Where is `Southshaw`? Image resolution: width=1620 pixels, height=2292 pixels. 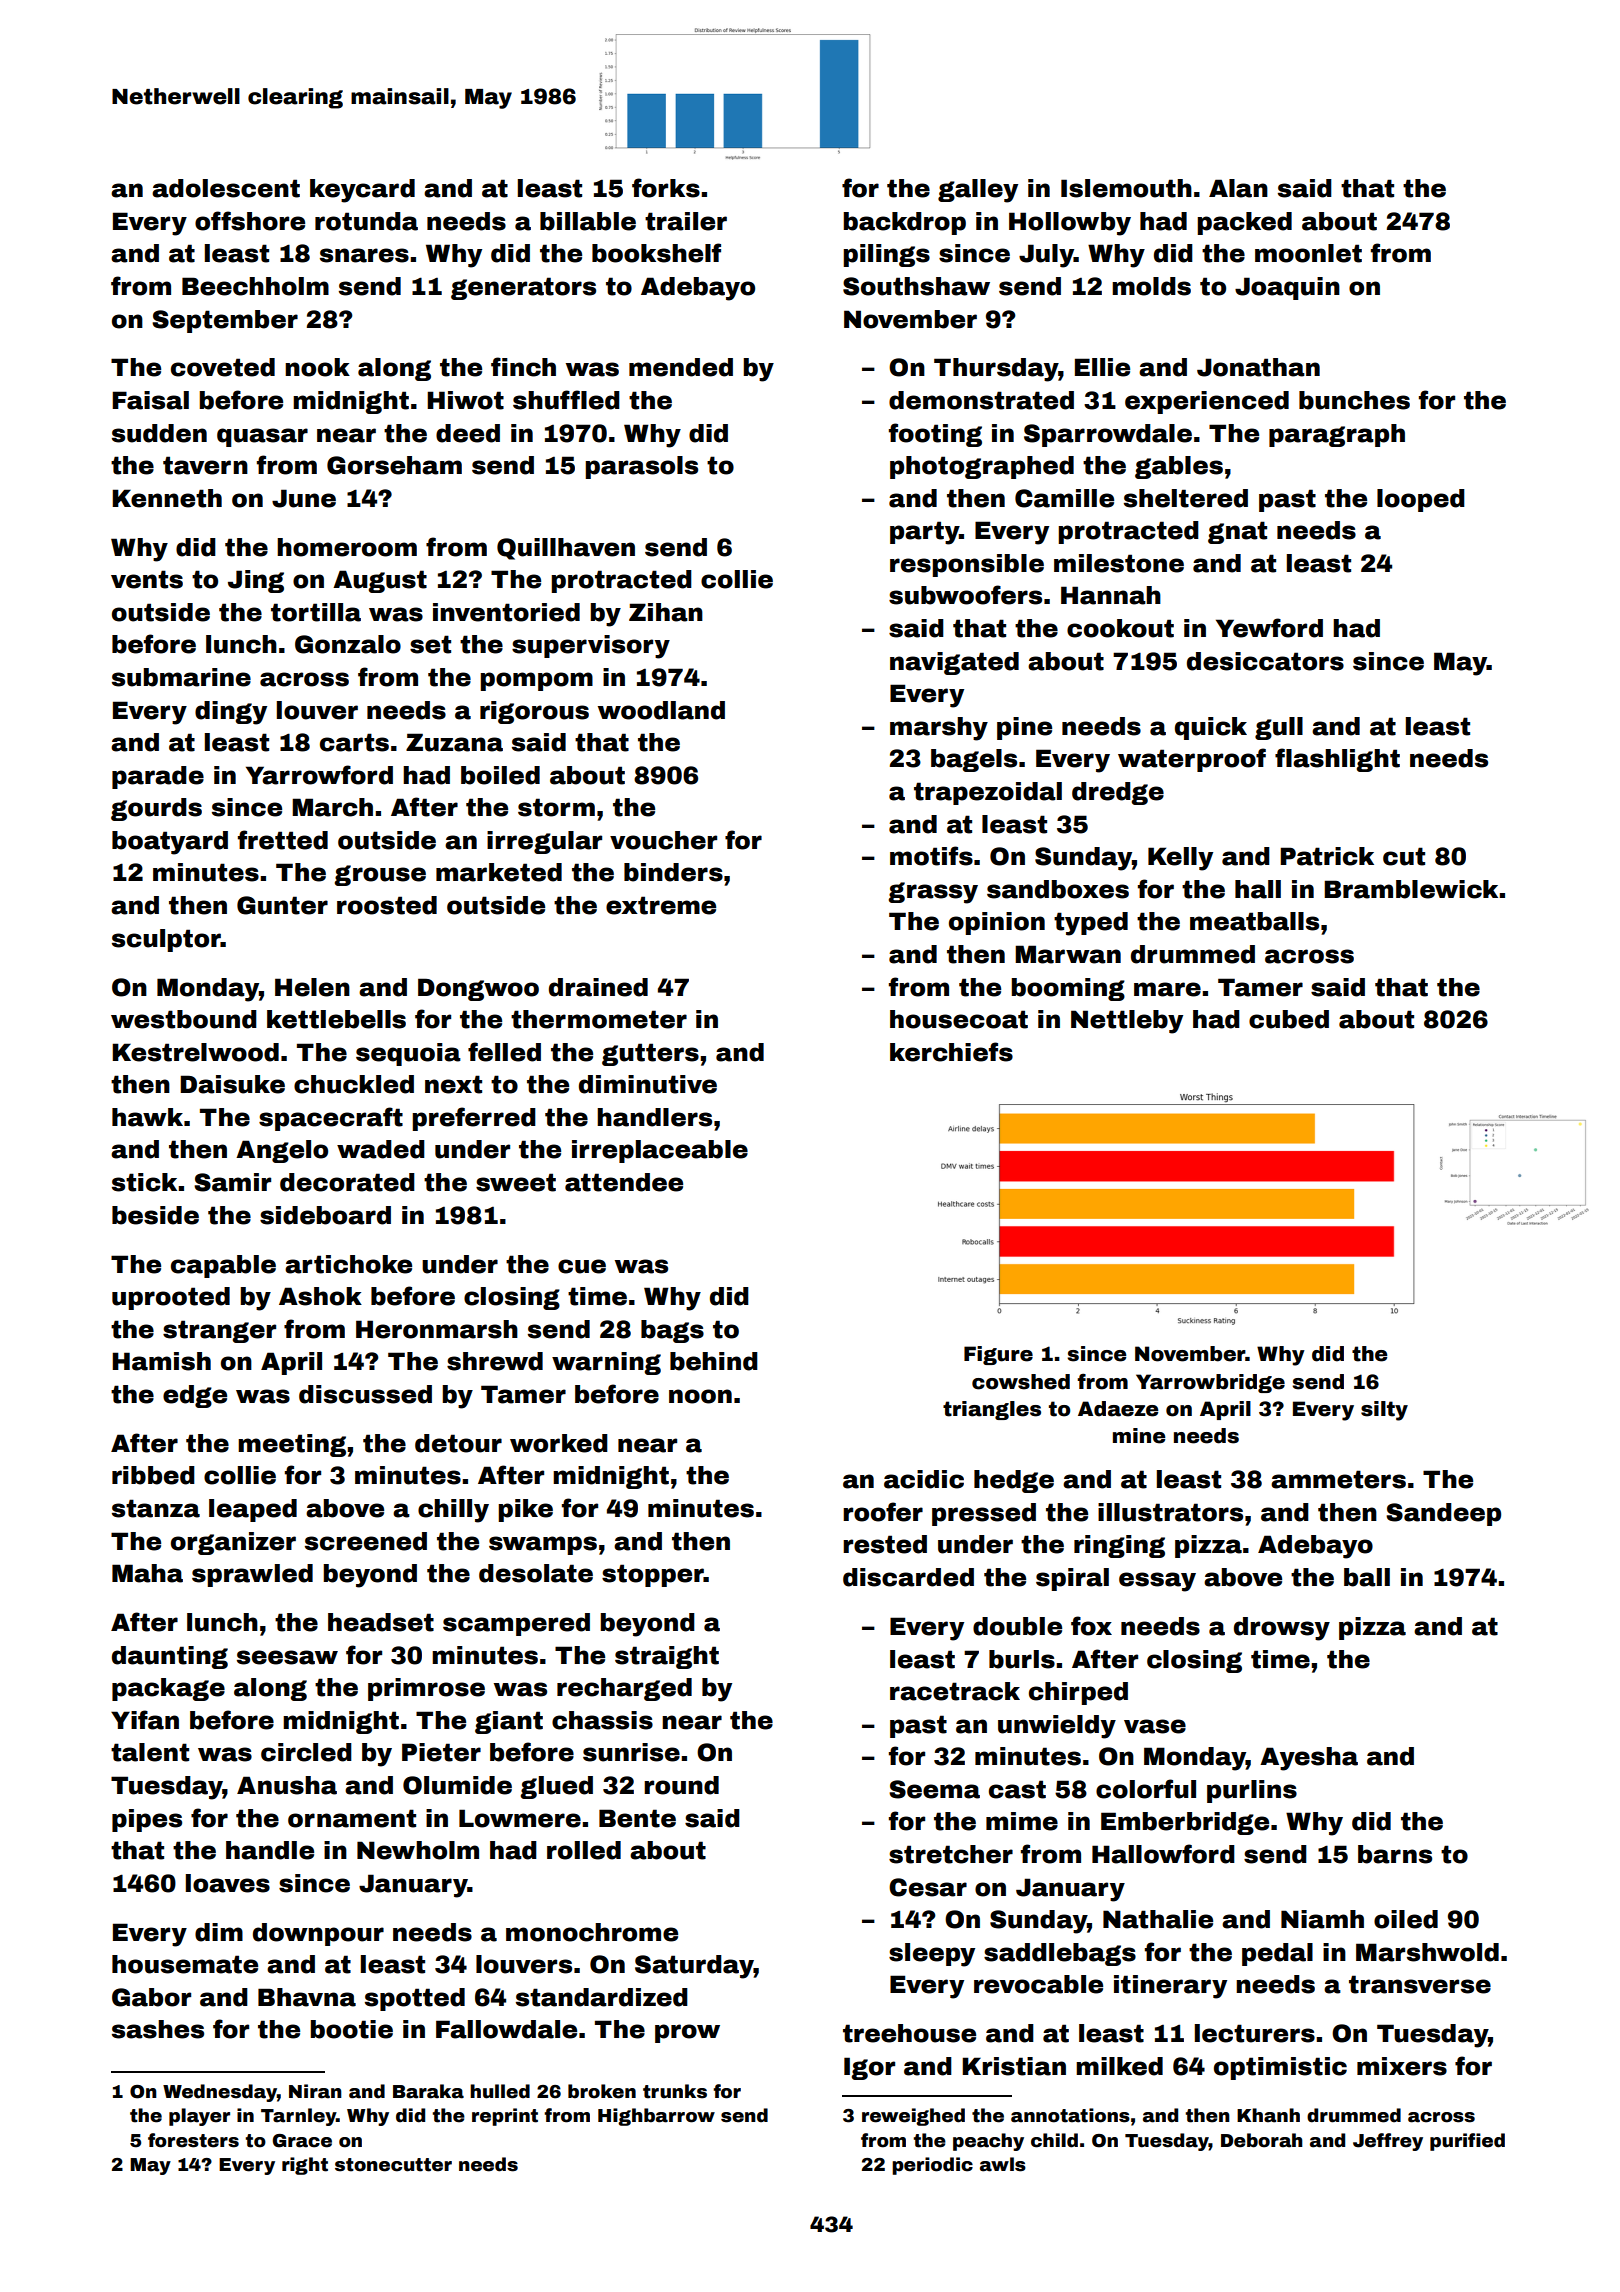
Southshaw is located at coordinates (916, 286).
